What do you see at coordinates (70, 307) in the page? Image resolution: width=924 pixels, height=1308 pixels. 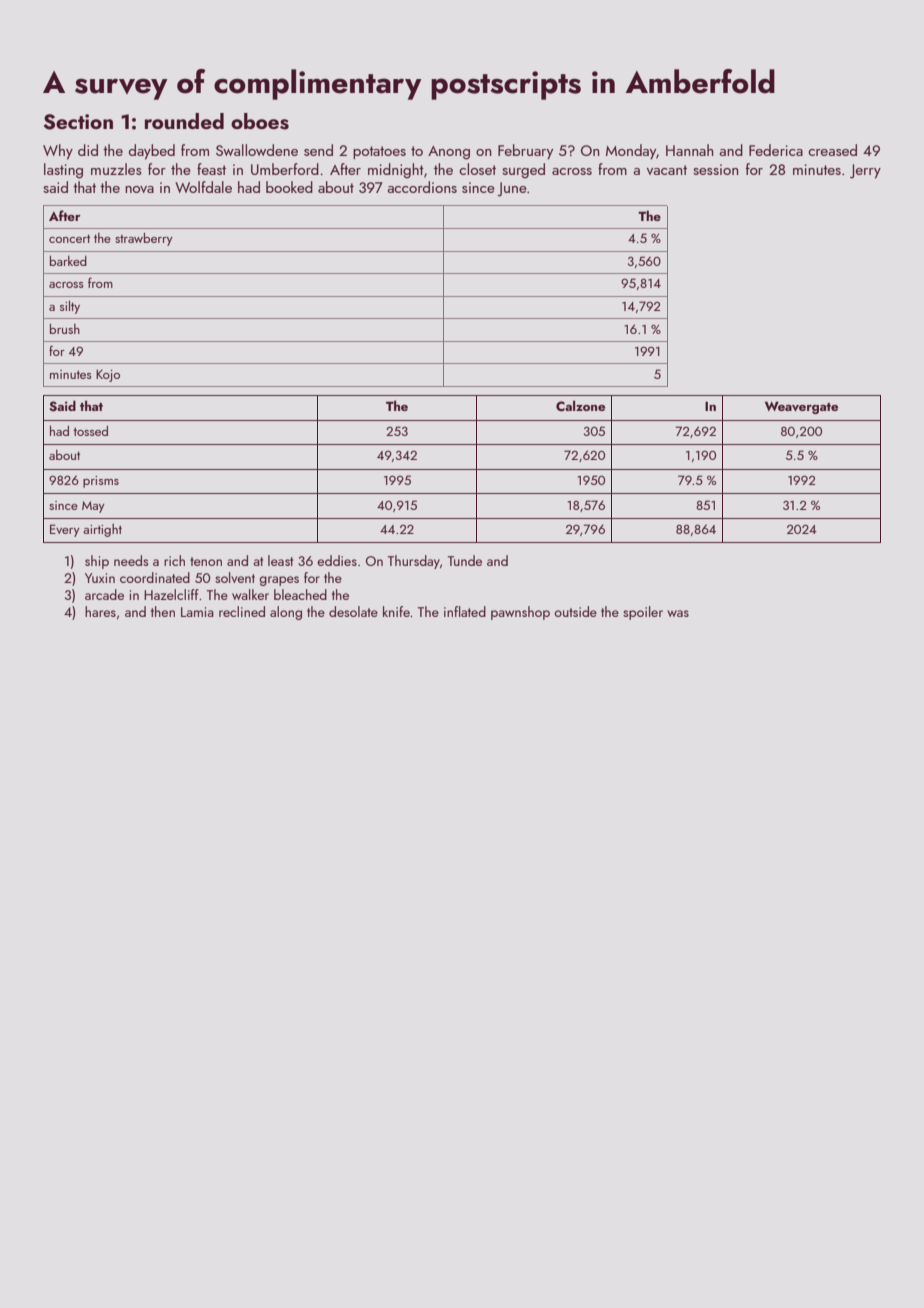 I see `silty` at bounding box center [70, 307].
